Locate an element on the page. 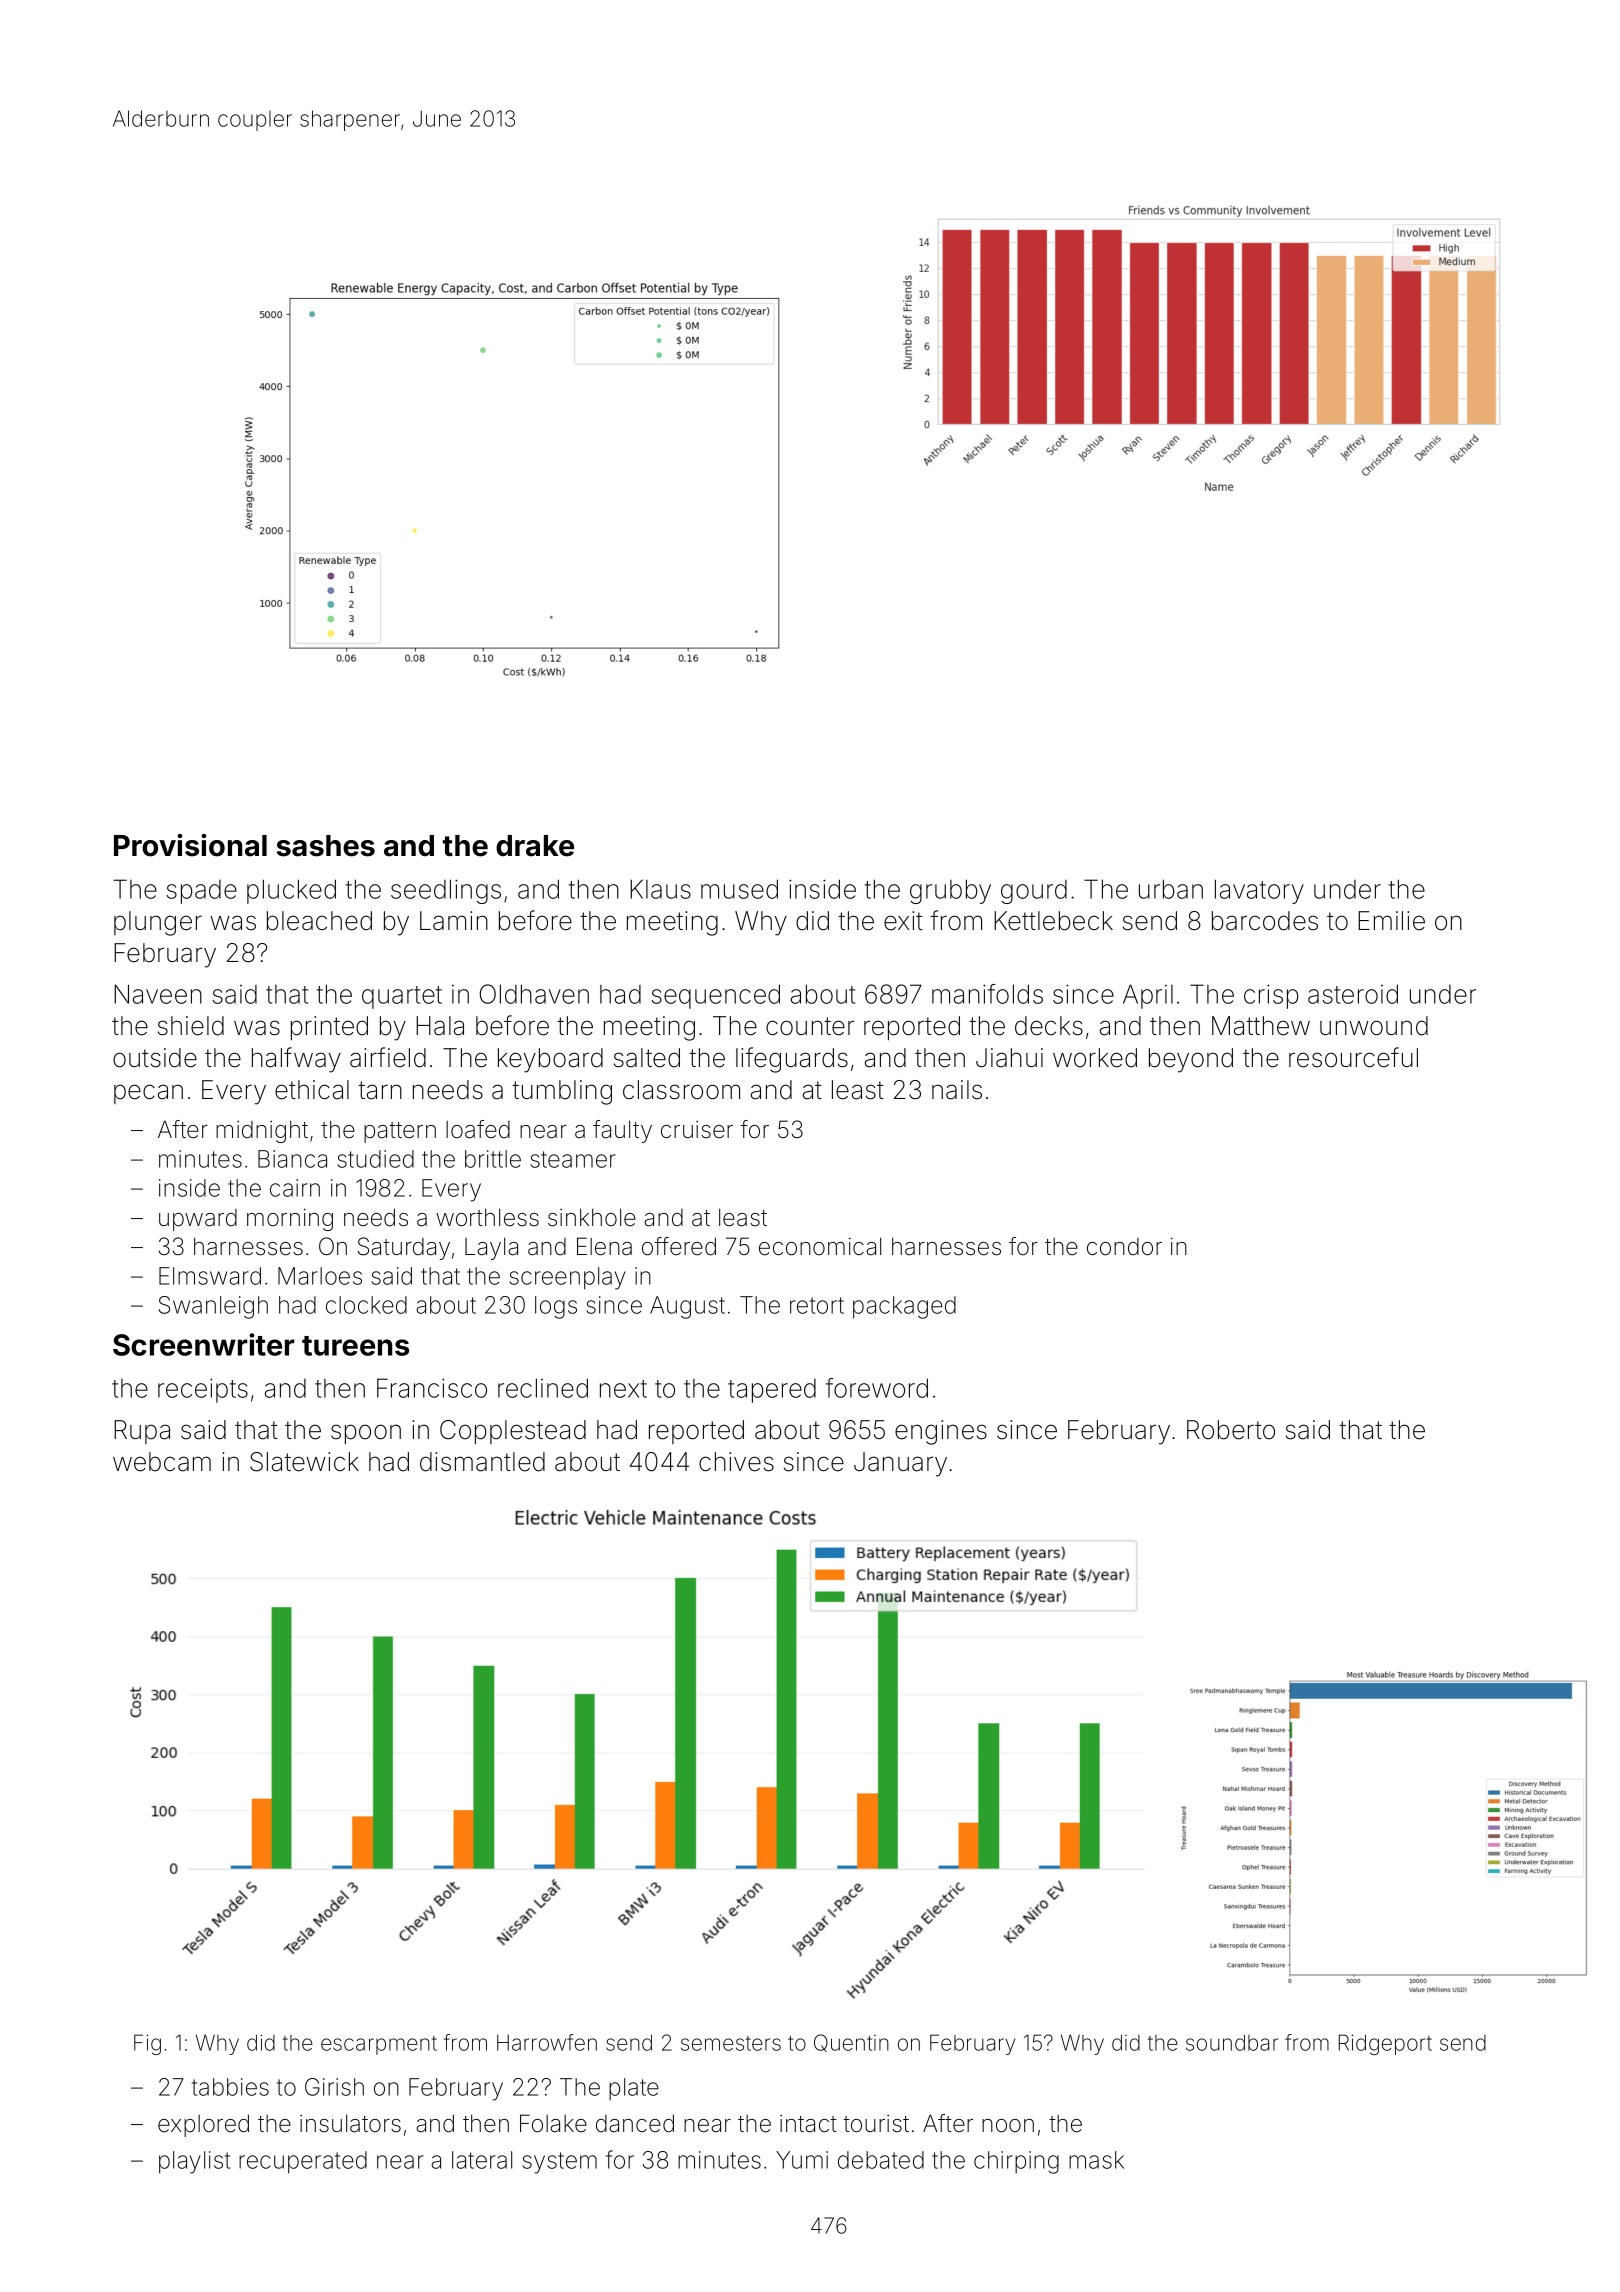 This image has width=1620, height=2292. chives is located at coordinates (736, 1462).
